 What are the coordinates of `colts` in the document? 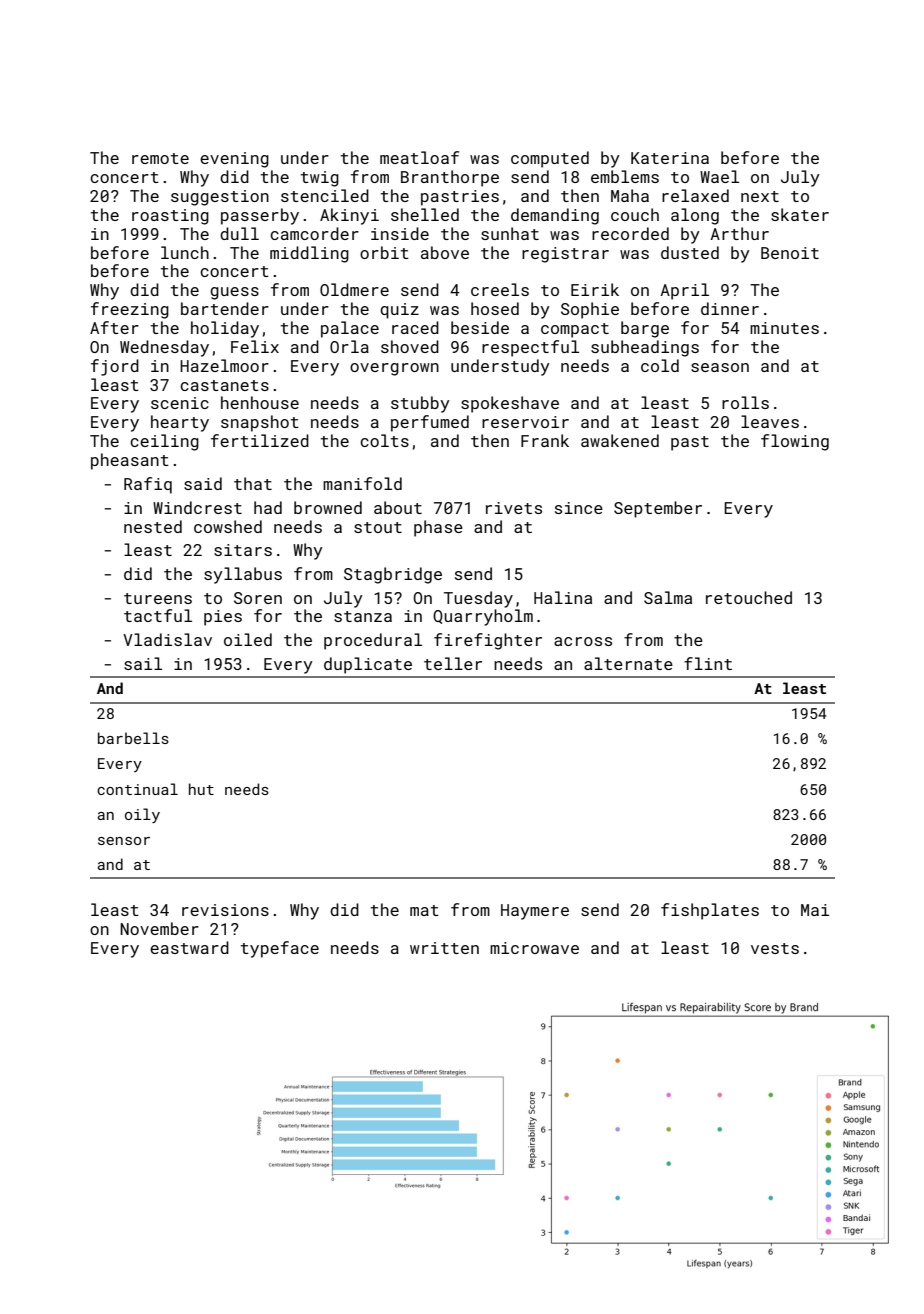 It's located at (384, 440).
